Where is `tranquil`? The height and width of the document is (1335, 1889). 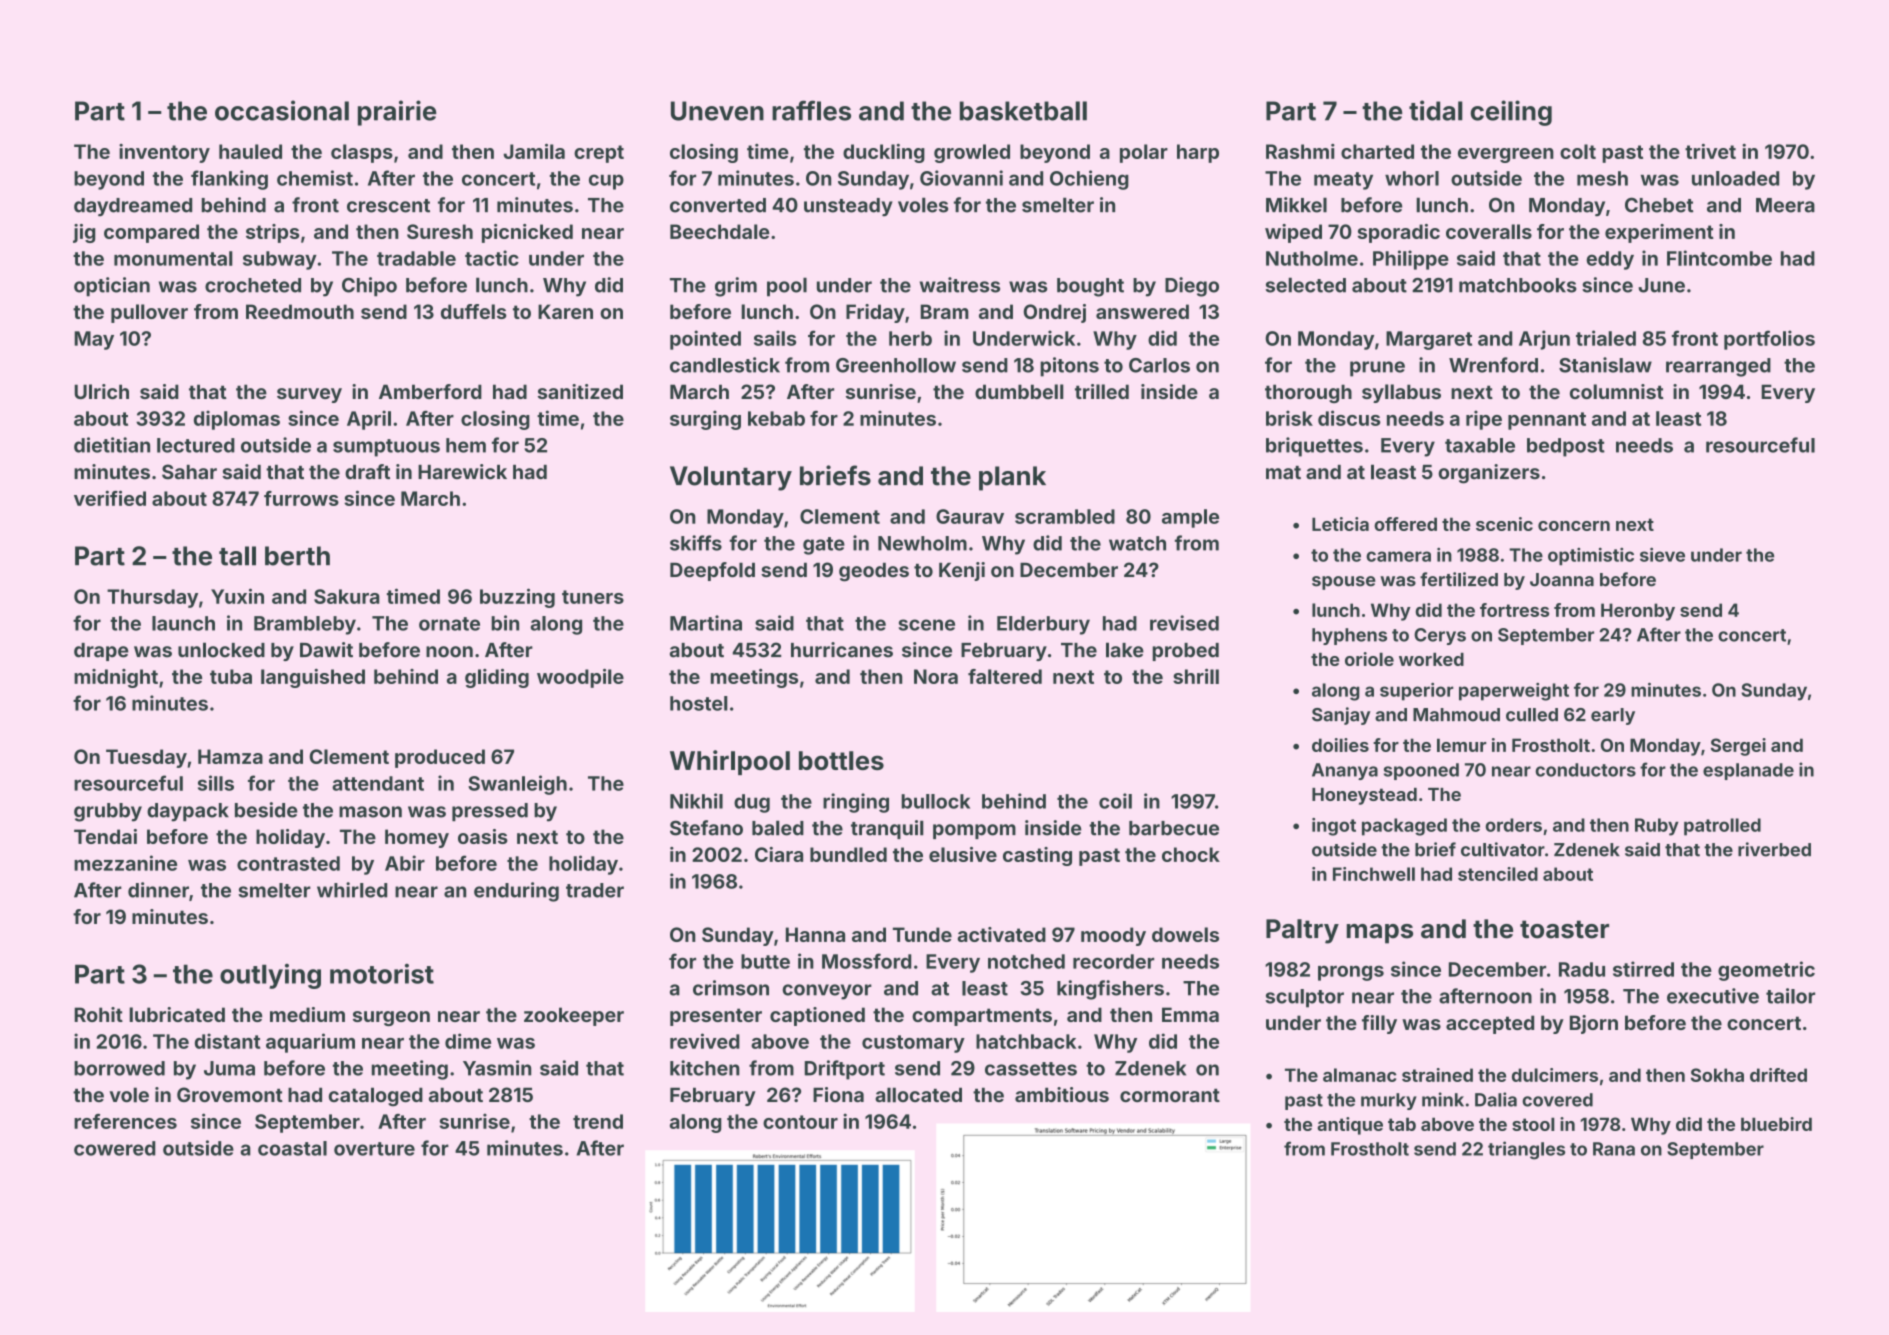
tranquil is located at coordinates (887, 829).
